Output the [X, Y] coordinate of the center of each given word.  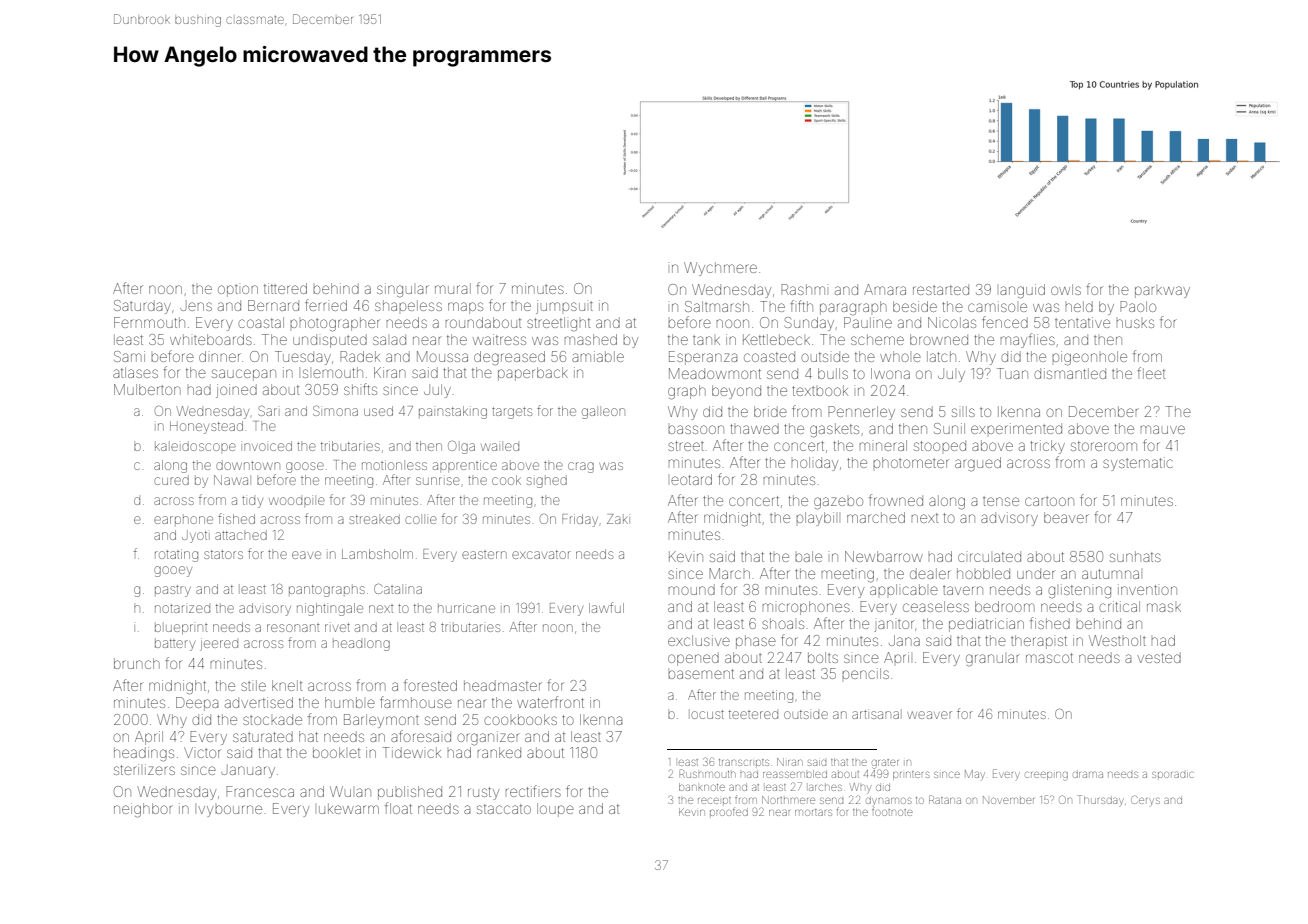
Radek [360, 356]
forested [430, 685]
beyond [736, 392]
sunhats [1135, 556]
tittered [285, 288]
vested [1159, 657]
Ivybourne [230, 811]
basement [701, 674]
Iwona [890, 373]
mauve [1162, 429]
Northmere [788, 800]
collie [421, 520]
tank [706, 340]
